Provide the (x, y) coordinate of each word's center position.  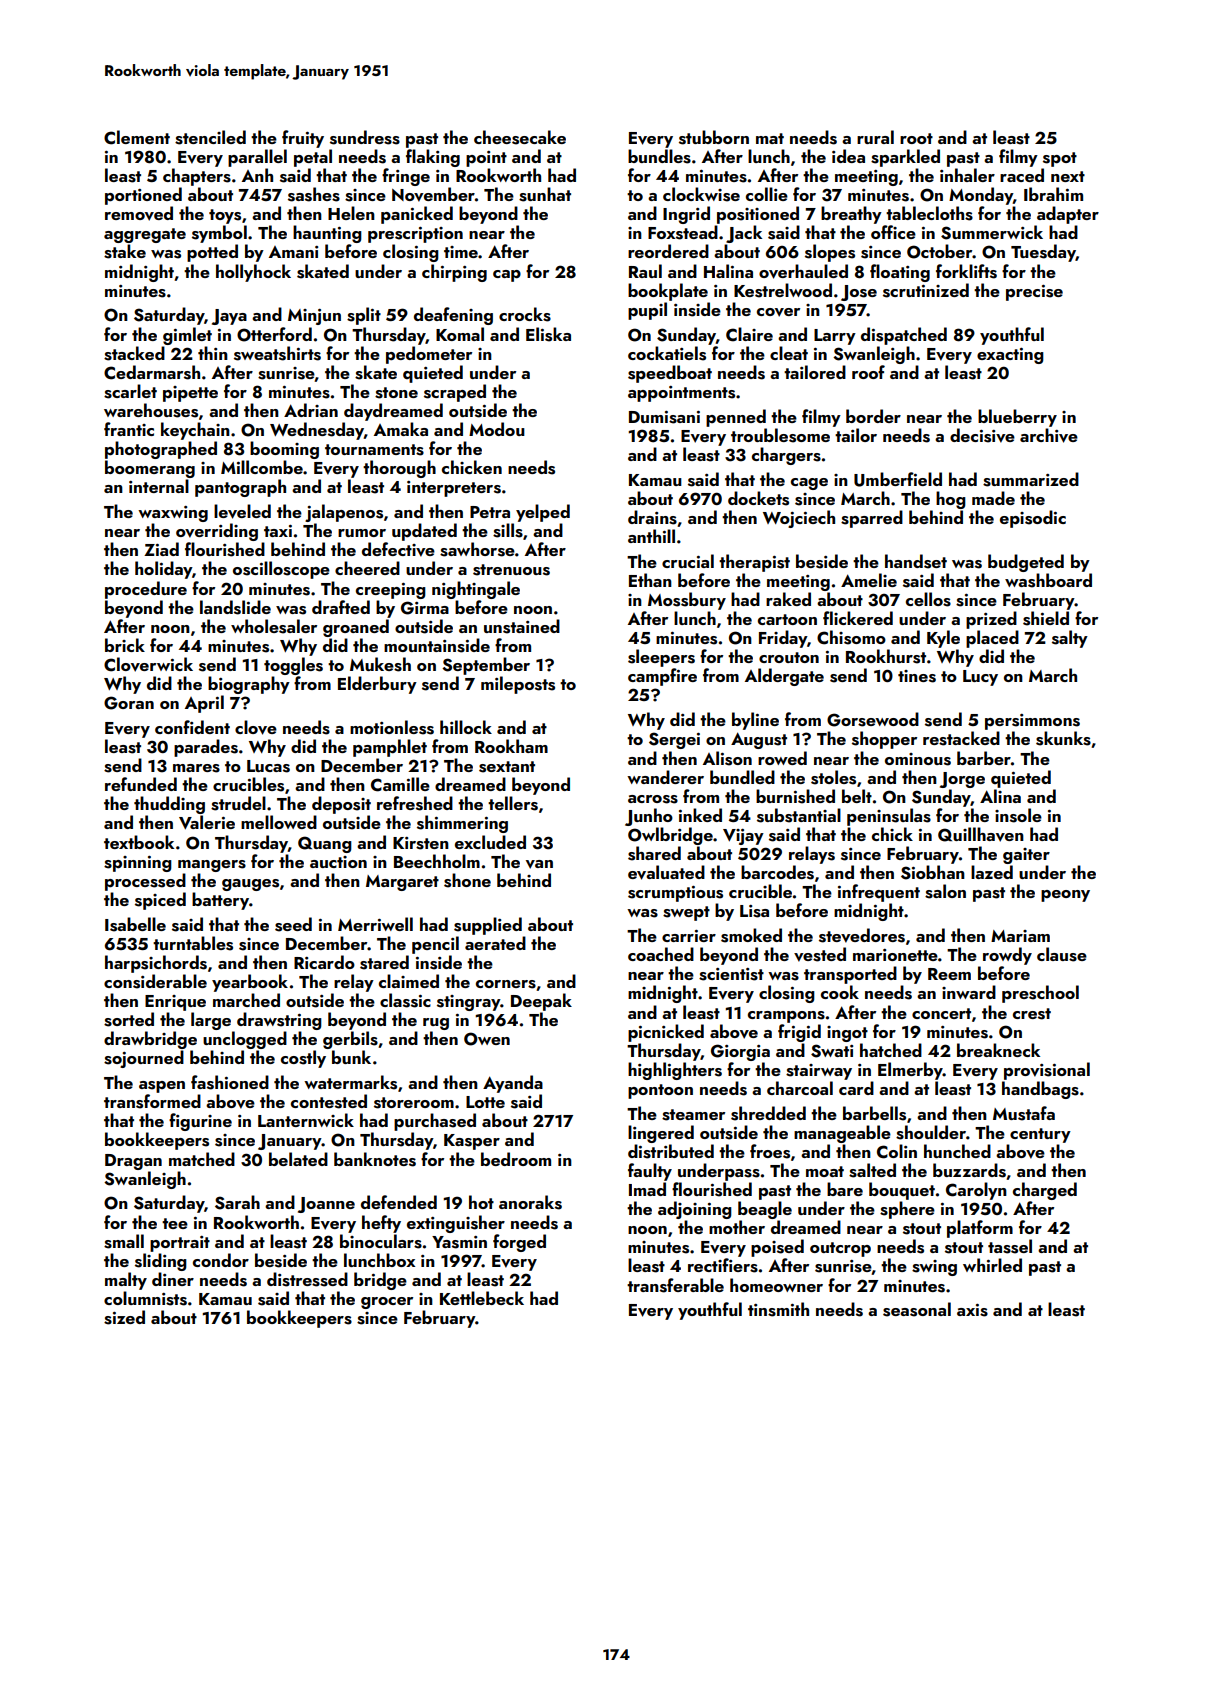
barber (984, 758)
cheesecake (520, 137)
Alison (727, 758)
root (916, 138)
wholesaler (274, 626)
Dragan (133, 1162)
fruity (303, 139)
